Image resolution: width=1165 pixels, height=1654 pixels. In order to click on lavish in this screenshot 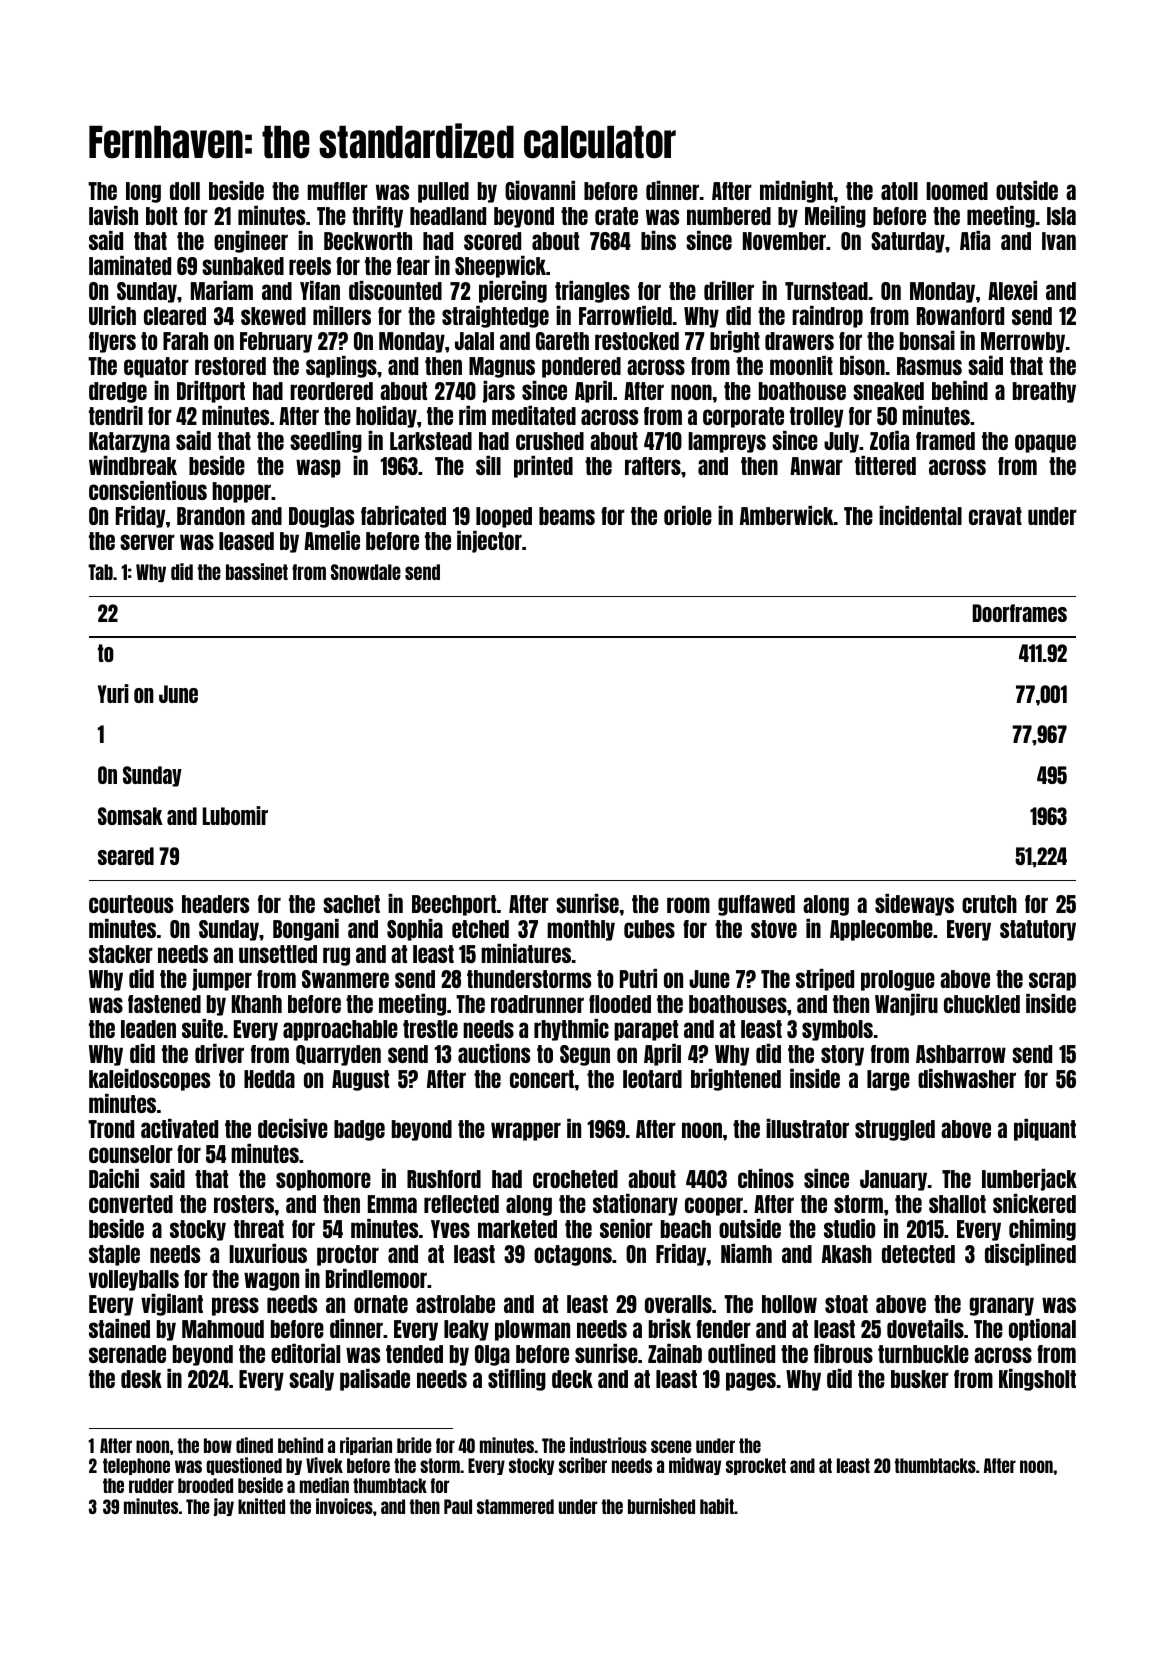, I will do `click(113, 215)`.
